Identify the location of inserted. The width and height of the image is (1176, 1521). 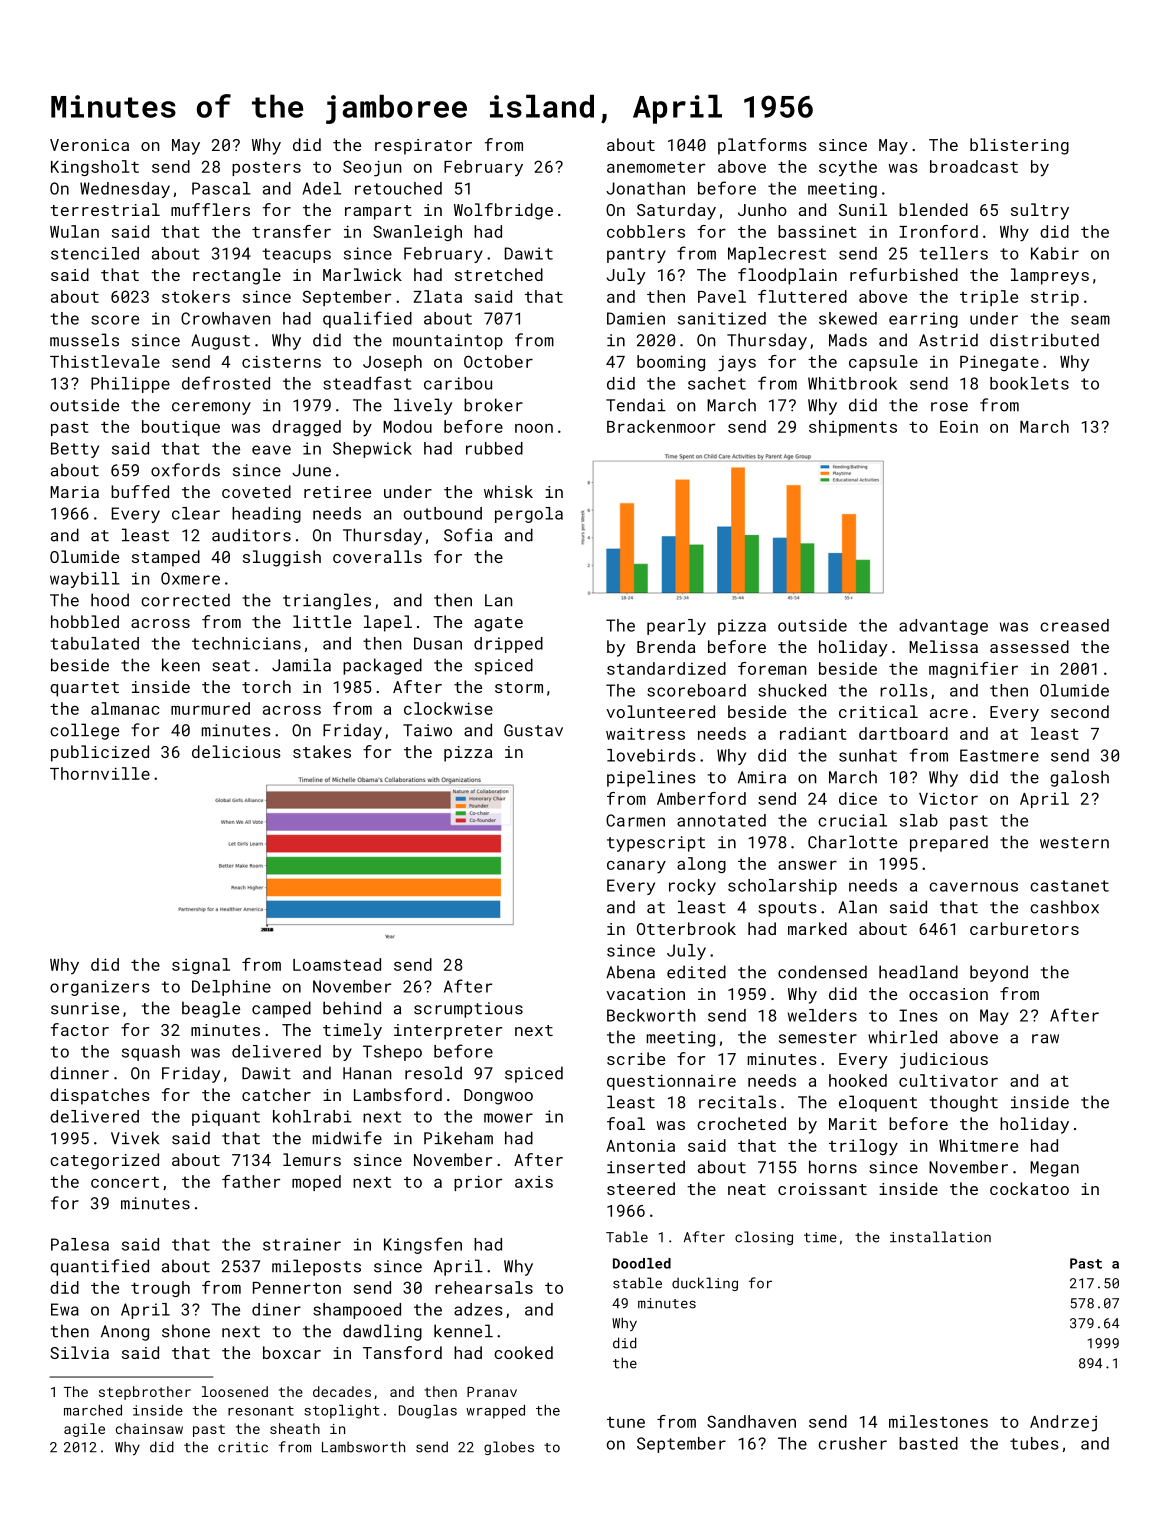
(646, 1167).
